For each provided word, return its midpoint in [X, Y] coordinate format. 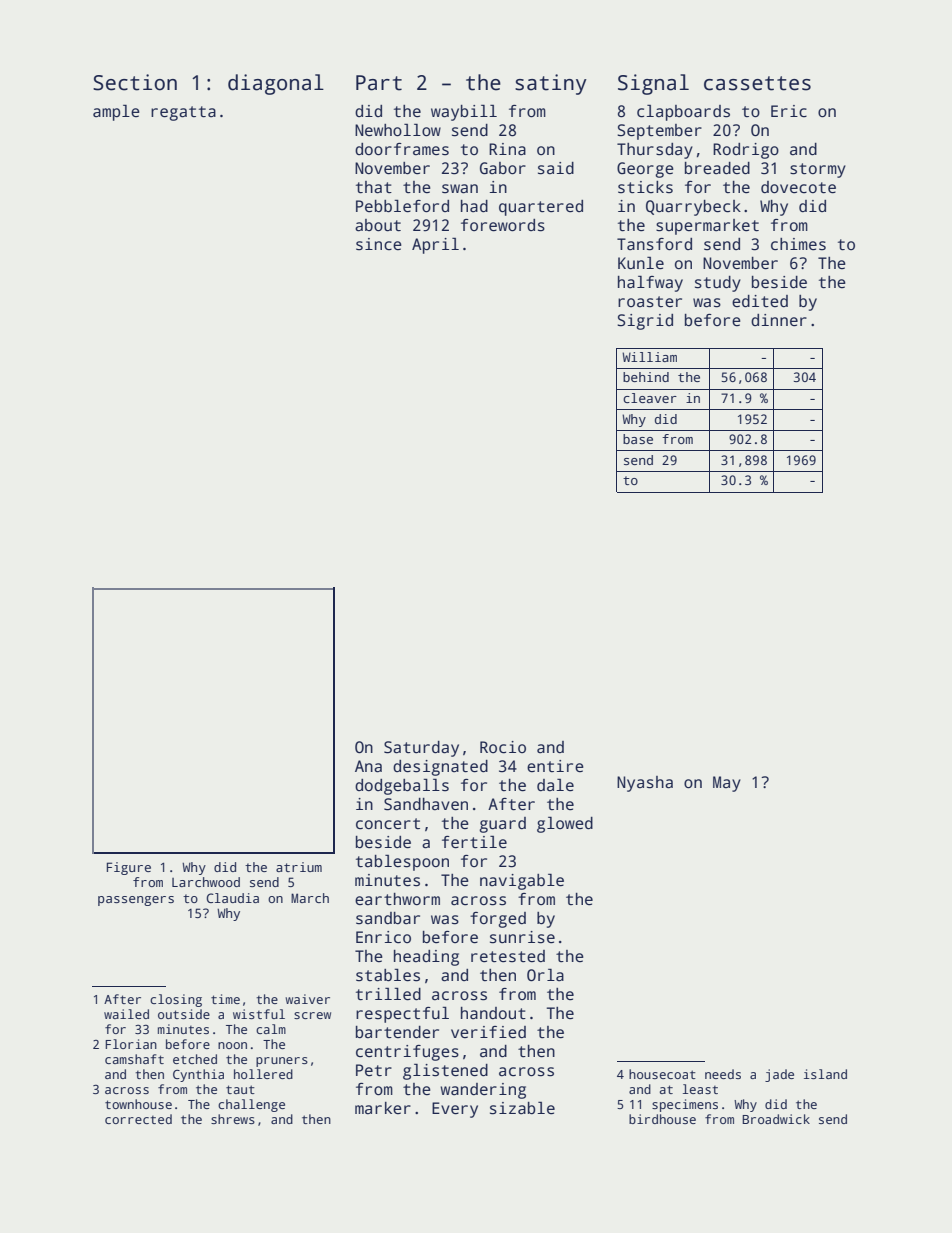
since [379, 244]
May [727, 784]
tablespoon [402, 862]
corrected [138, 1119]
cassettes [757, 83]
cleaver [650, 398]
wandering [483, 1091]
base [638, 439]
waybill [464, 112]
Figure [129, 868]
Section [135, 82]
